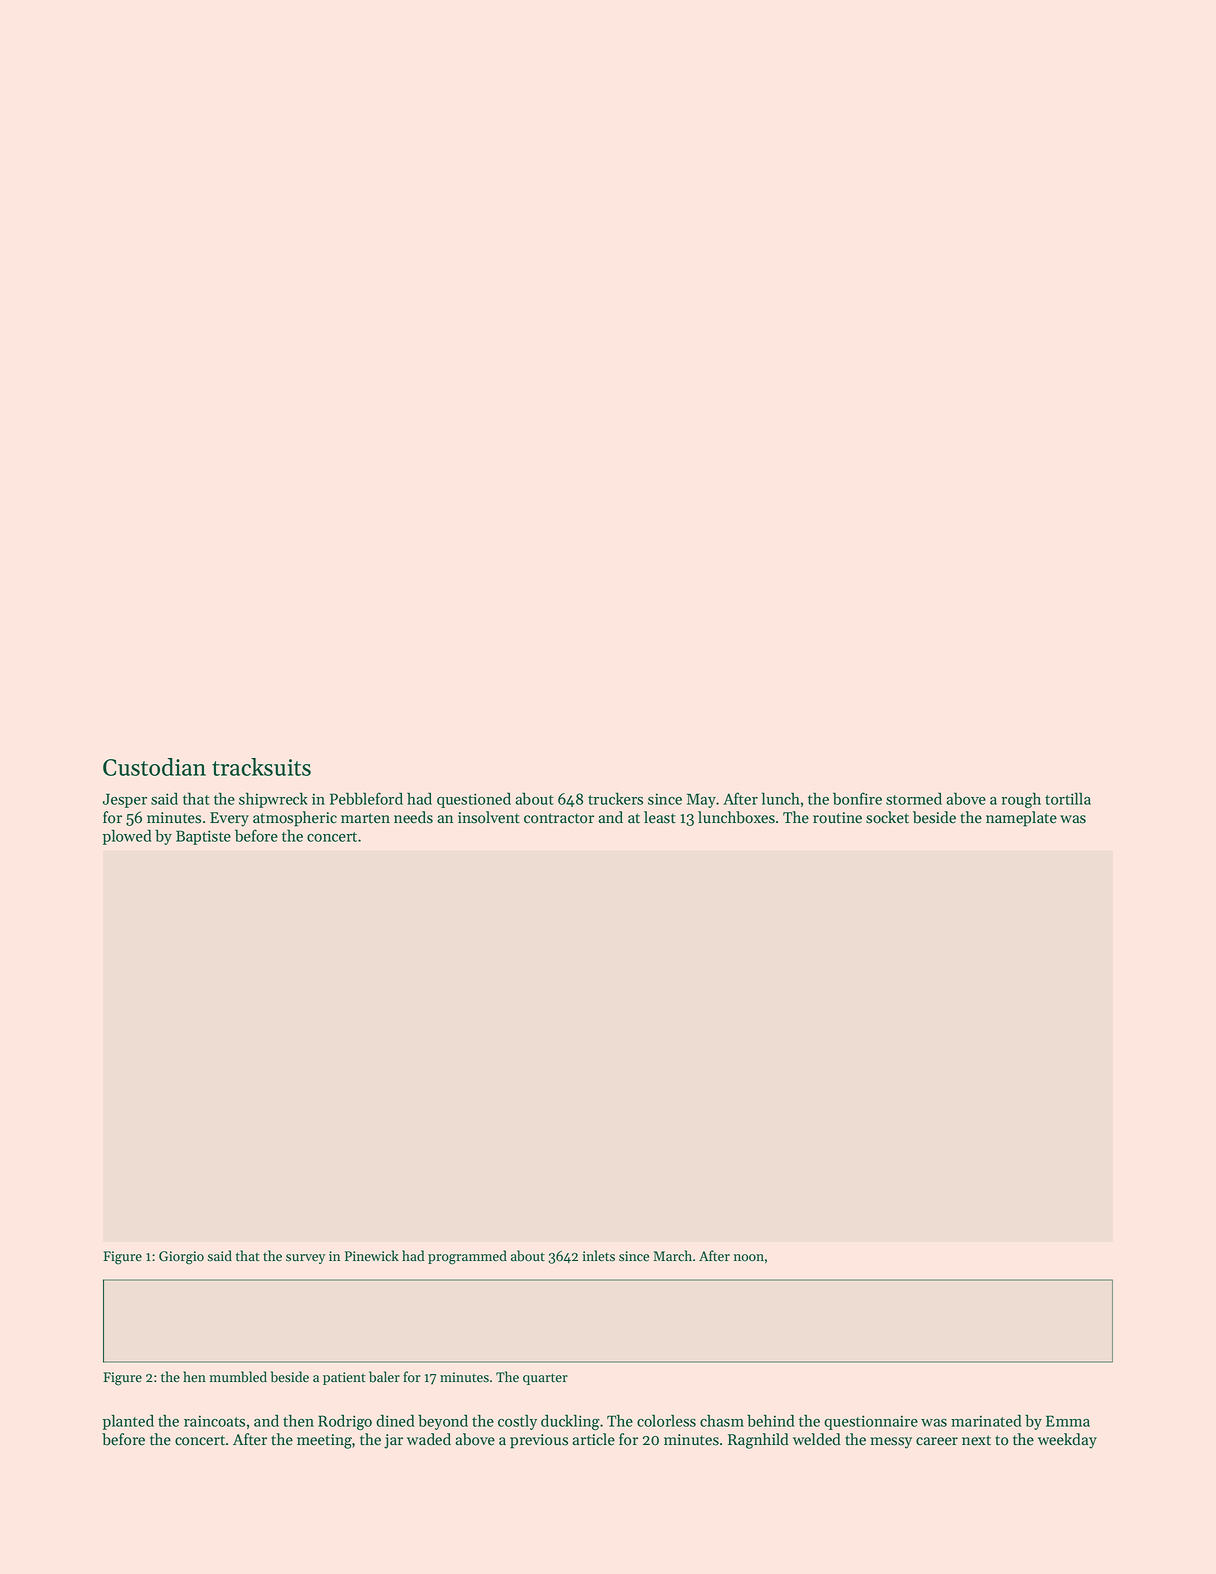  I want to click on Jesper, so click(125, 800).
